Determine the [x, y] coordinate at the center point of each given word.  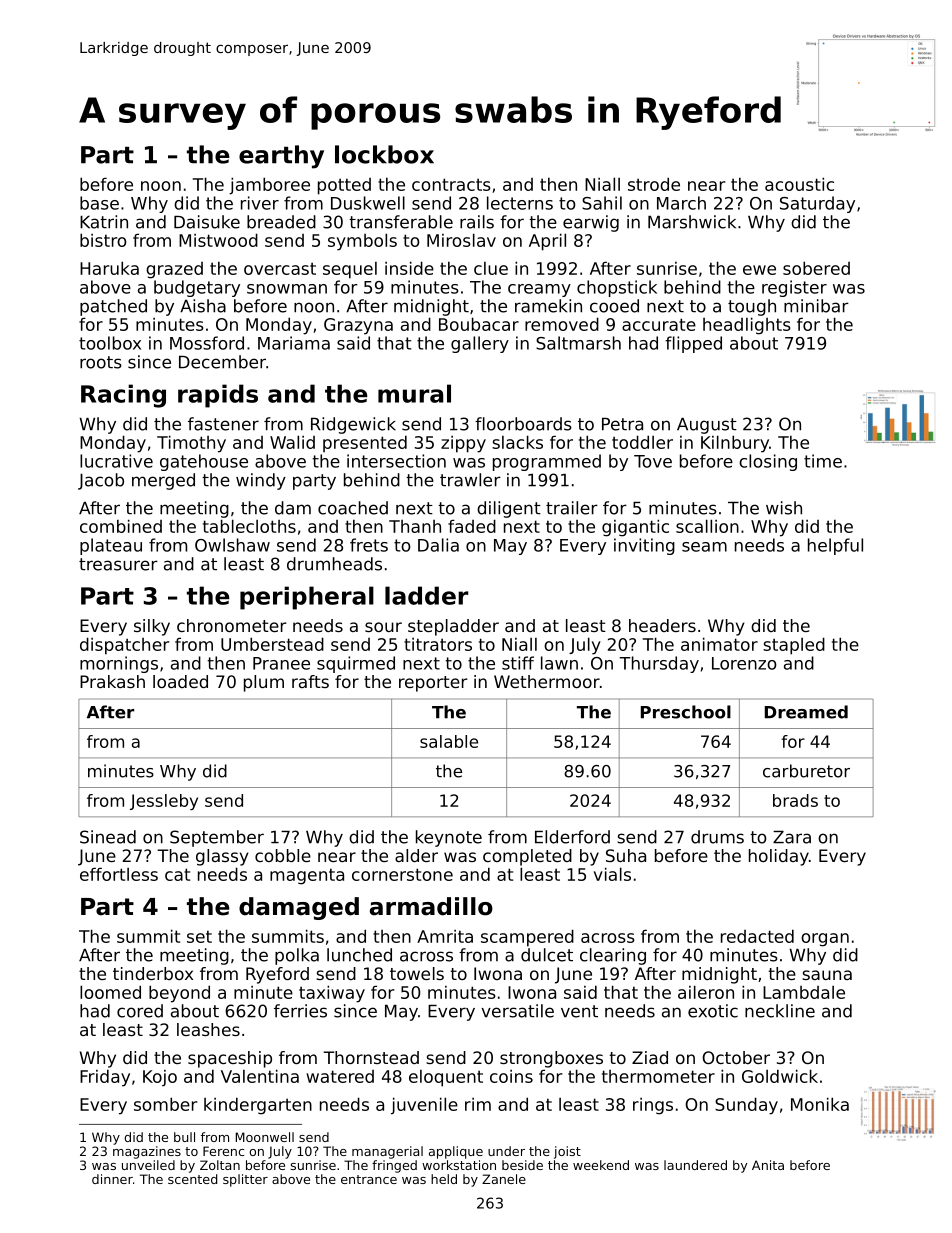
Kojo [160, 1078]
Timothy [191, 444]
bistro [103, 240]
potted [344, 186]
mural [414, 393]
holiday [779, 857]
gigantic [635, 528]
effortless [119, 874]
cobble [283, 855]
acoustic [799, 184]
